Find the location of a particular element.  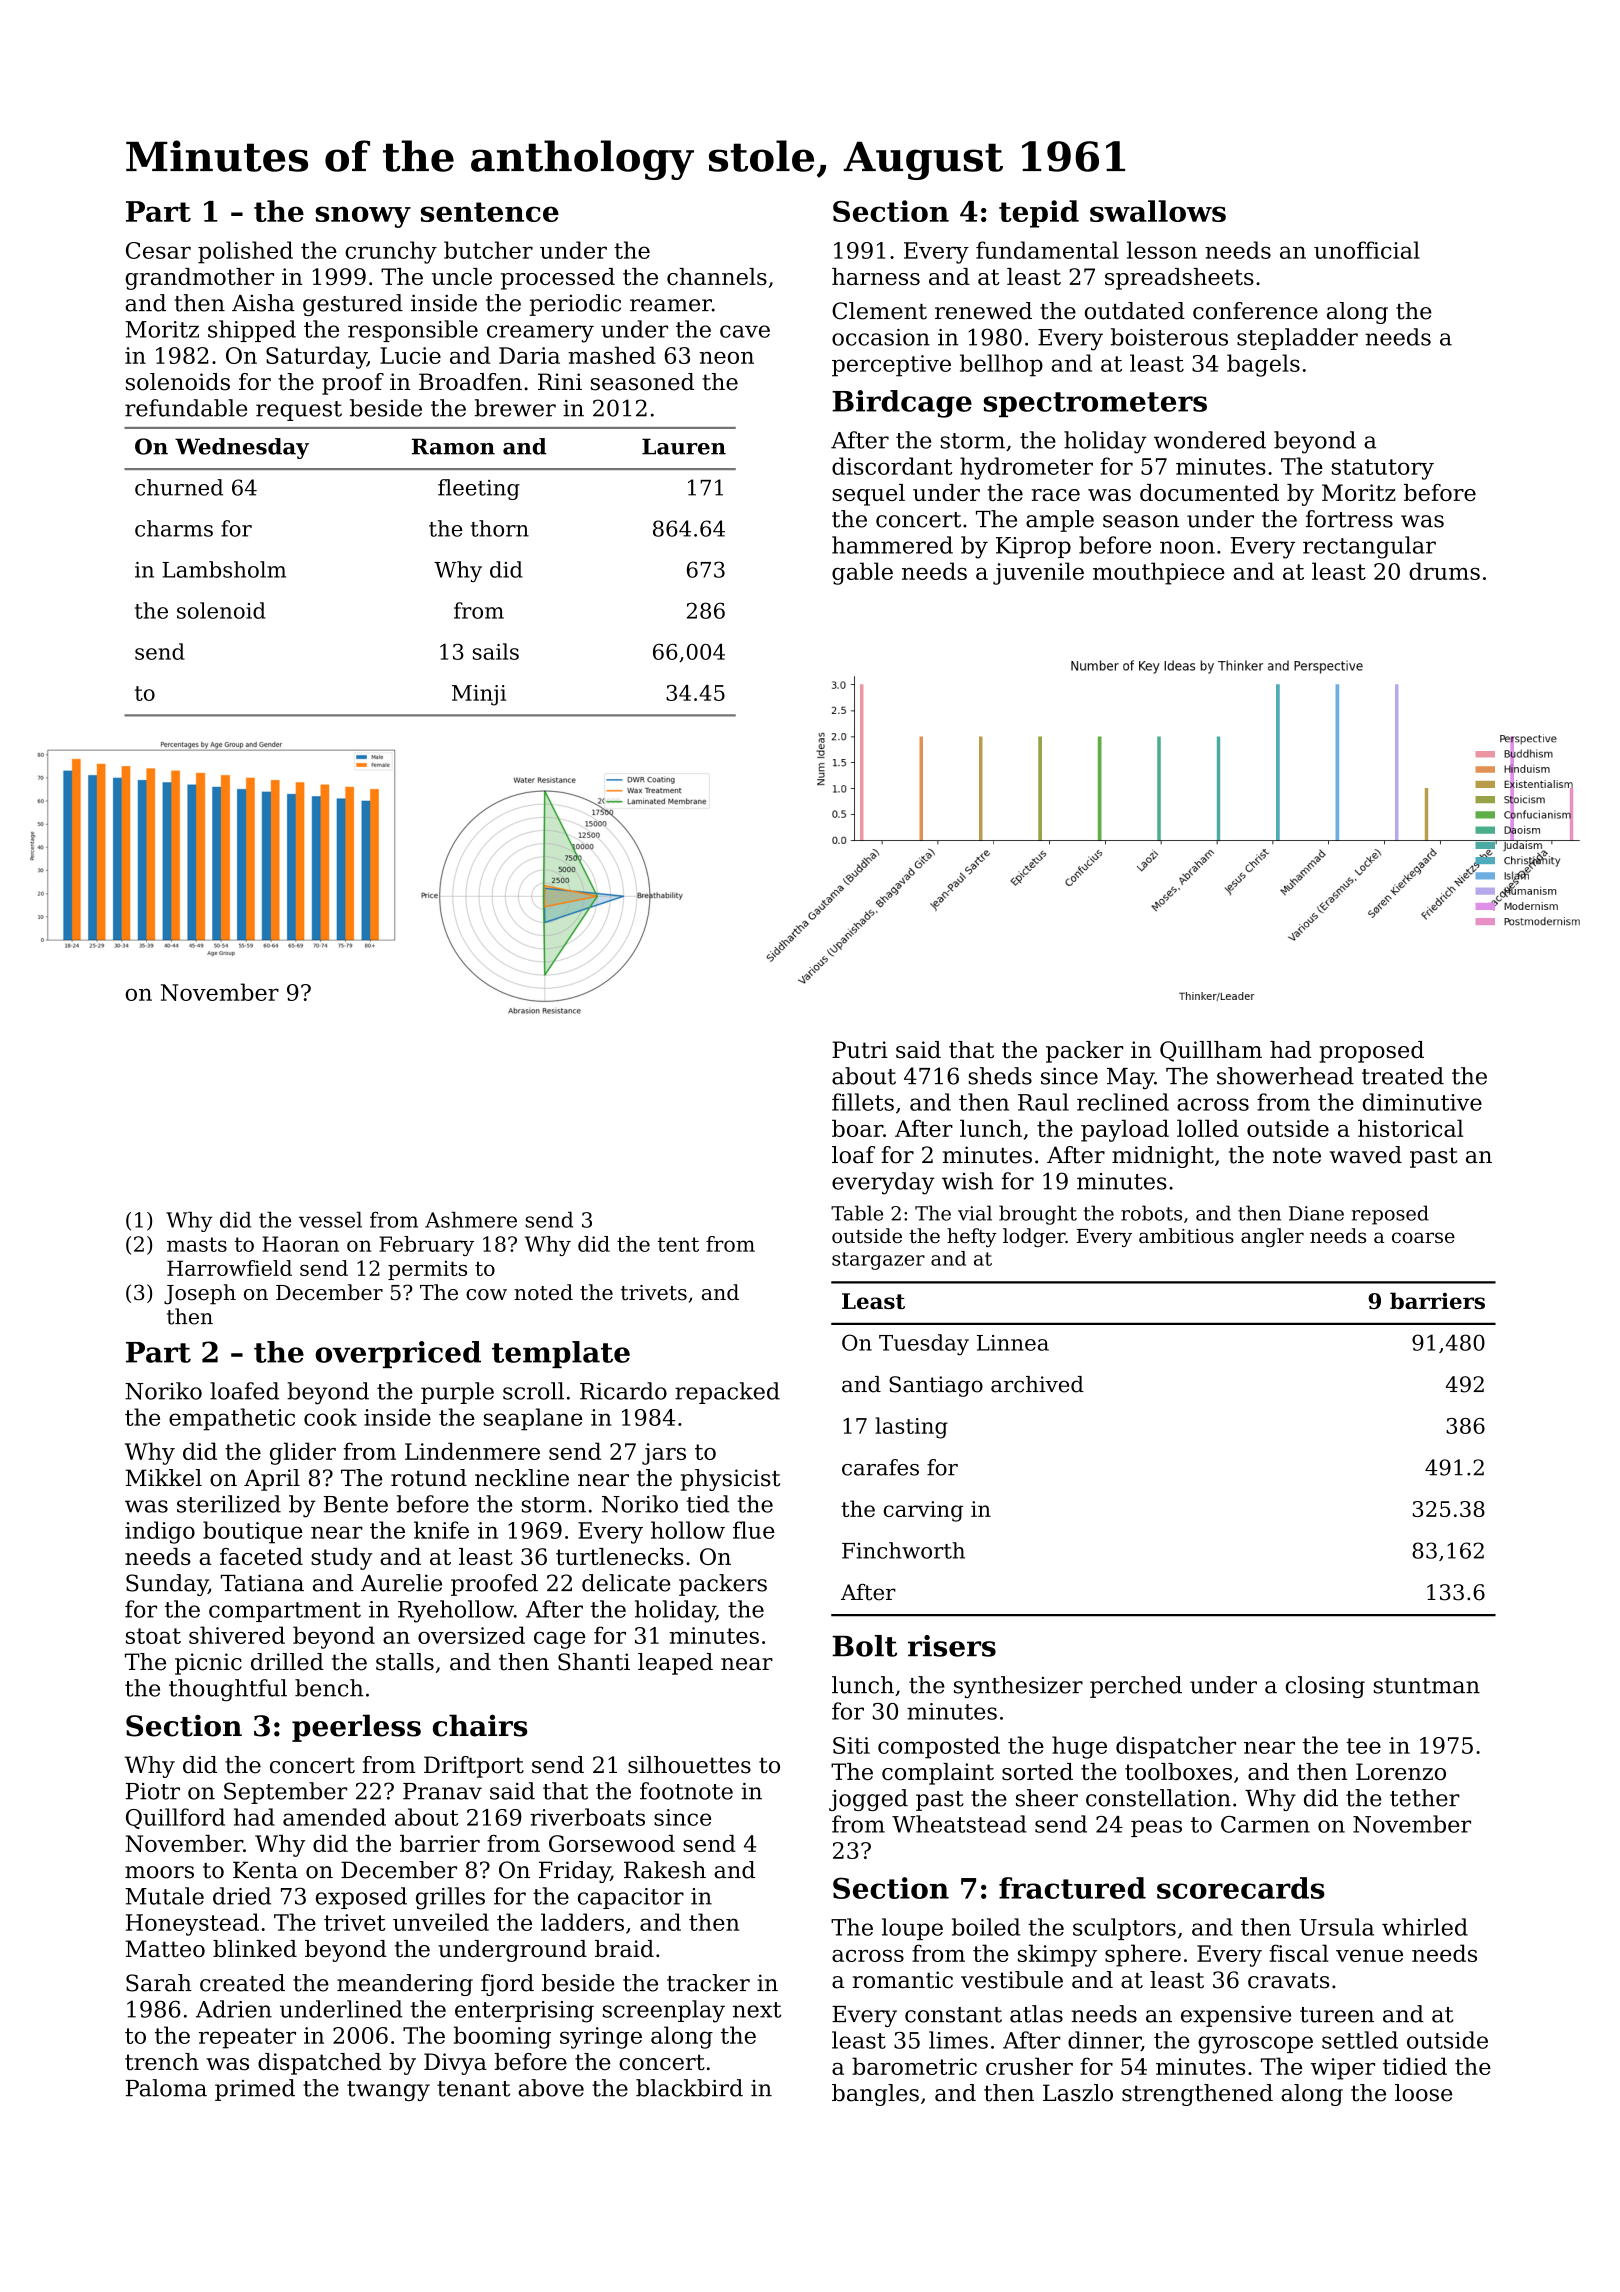

Lucie is located at coordinates (410, 355).
